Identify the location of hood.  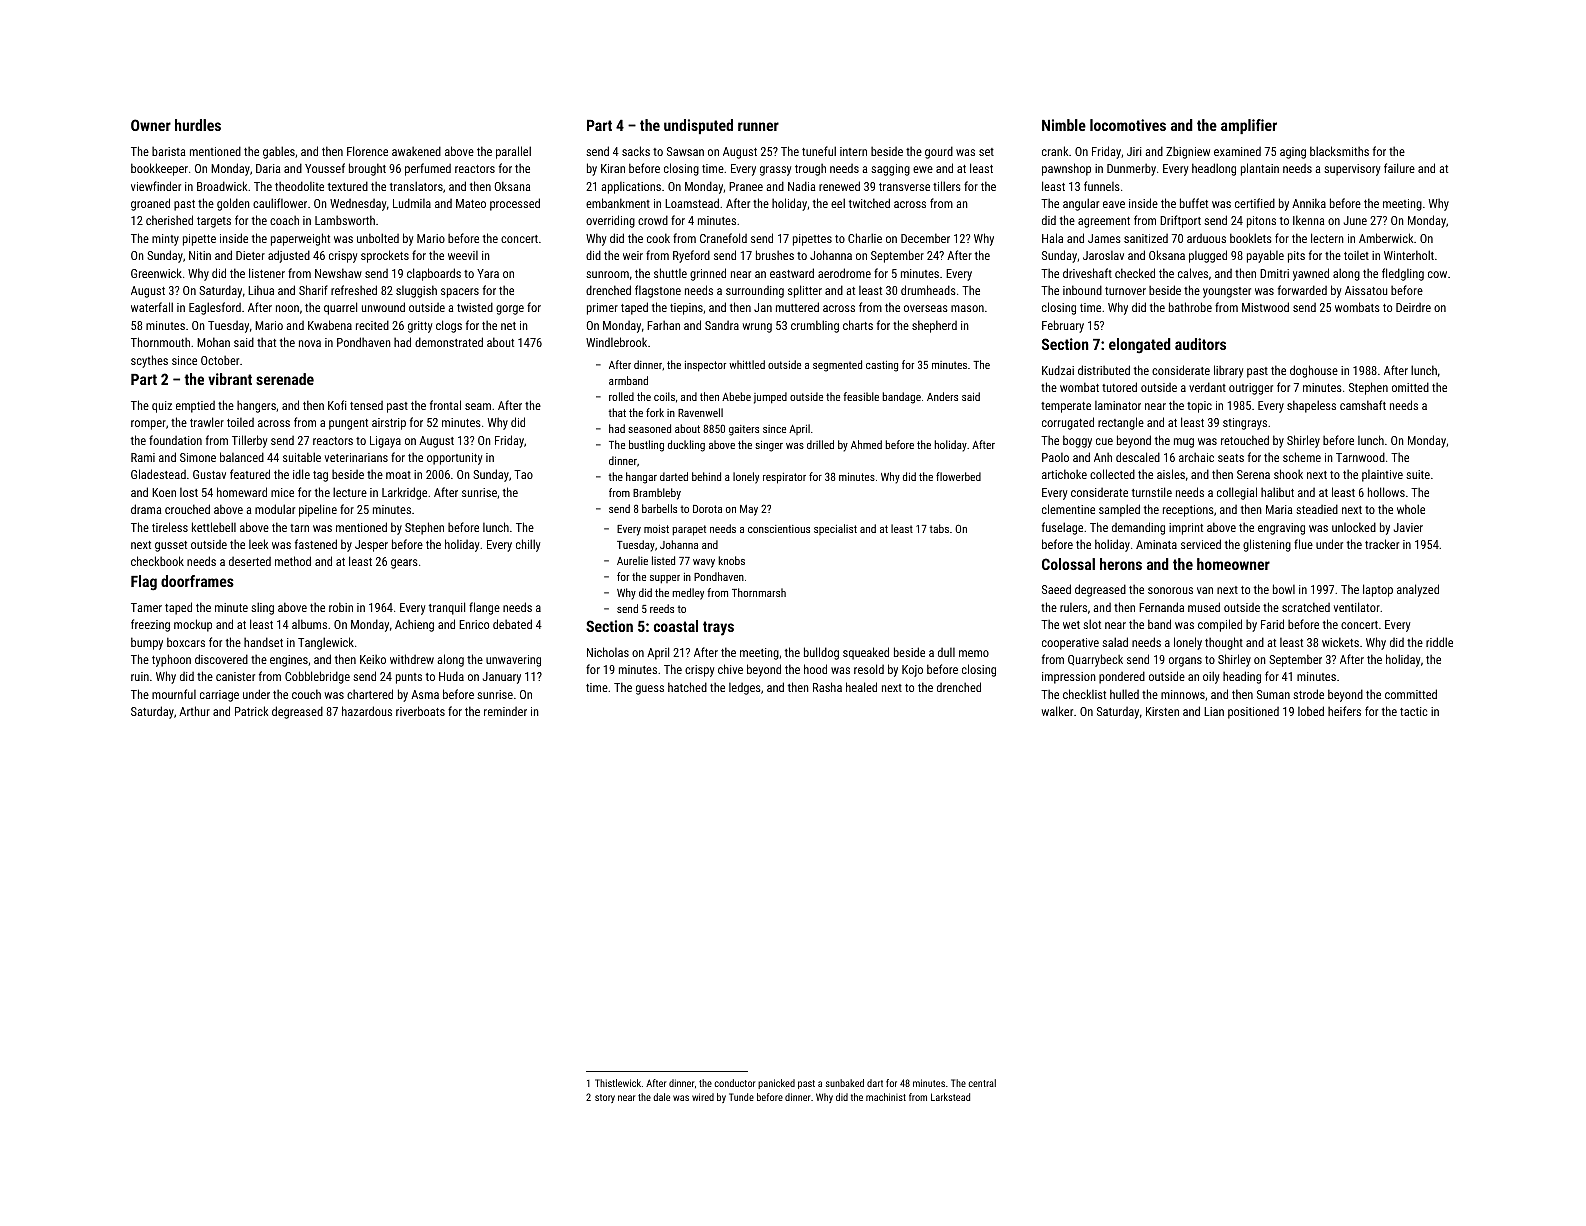
(815, 669).
